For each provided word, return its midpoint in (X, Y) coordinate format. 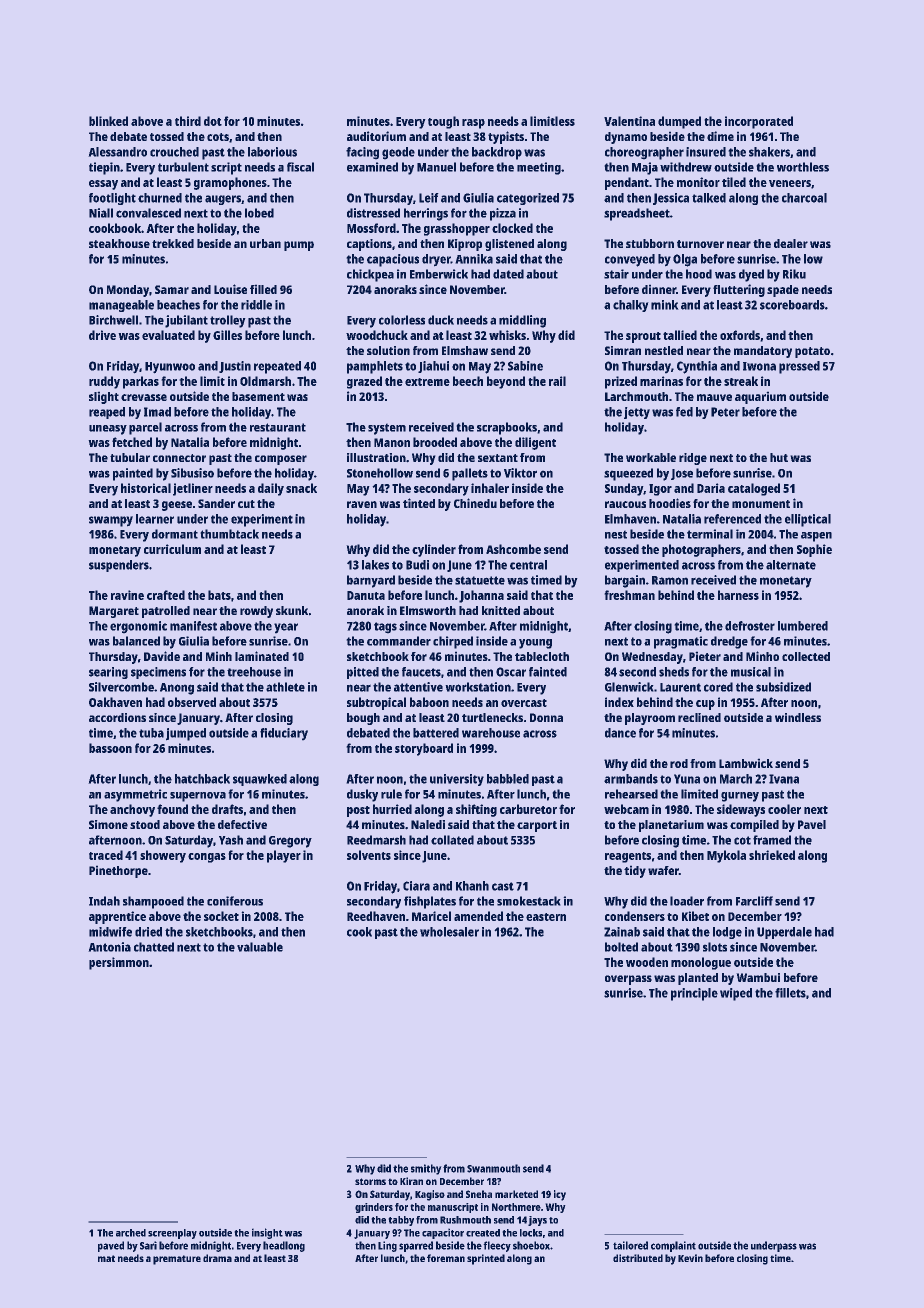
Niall (101, 213)
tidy (635, 871)
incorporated (759, 122)
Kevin (690, 1258)
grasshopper (457, 229)
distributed (638, 1258)
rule (391, 794)
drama (217, 1258)
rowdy (256, 612)
